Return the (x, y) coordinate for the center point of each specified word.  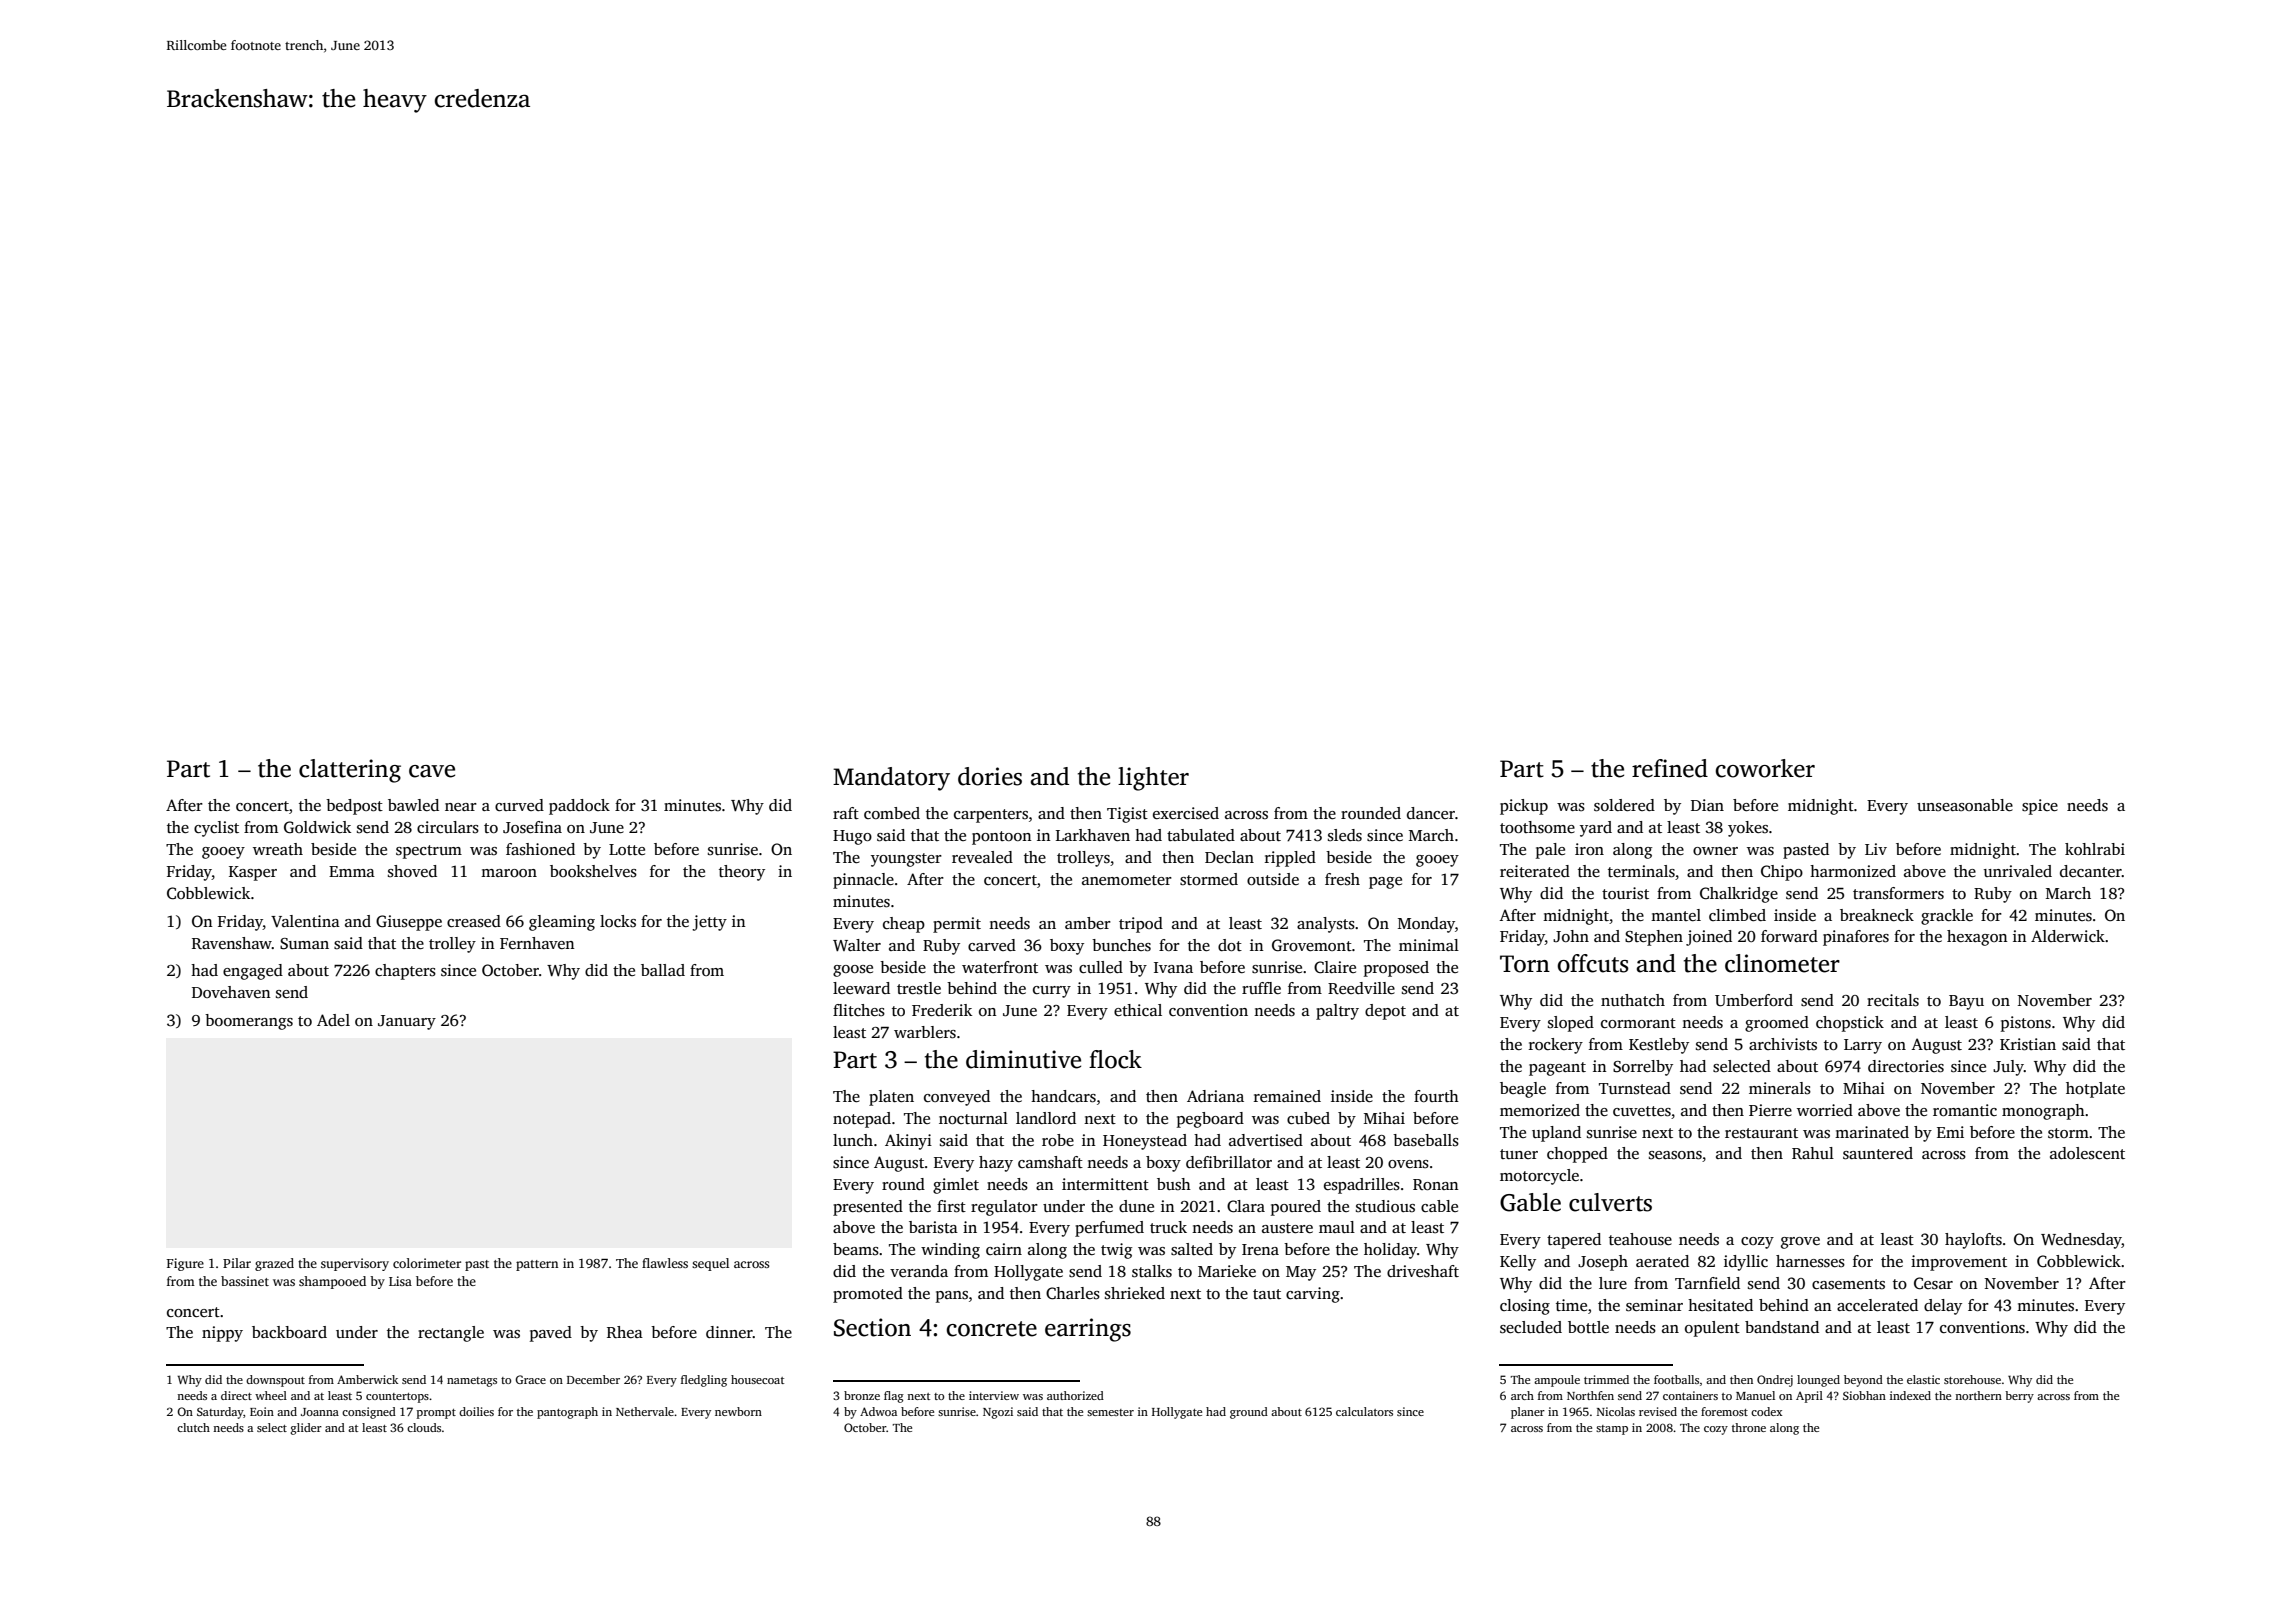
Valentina (305, 921)
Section (872, 1327)
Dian (1707, 805)
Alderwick (2068, 936)
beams (856, 1249)
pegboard (1210, 1120)
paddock (579, 807)
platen (891, 1098)
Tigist (1127, 815)
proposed (1396, 969)
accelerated (1877, 1305)
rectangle (451, 1334)
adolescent (2087, 1153)
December (593, 1379)
